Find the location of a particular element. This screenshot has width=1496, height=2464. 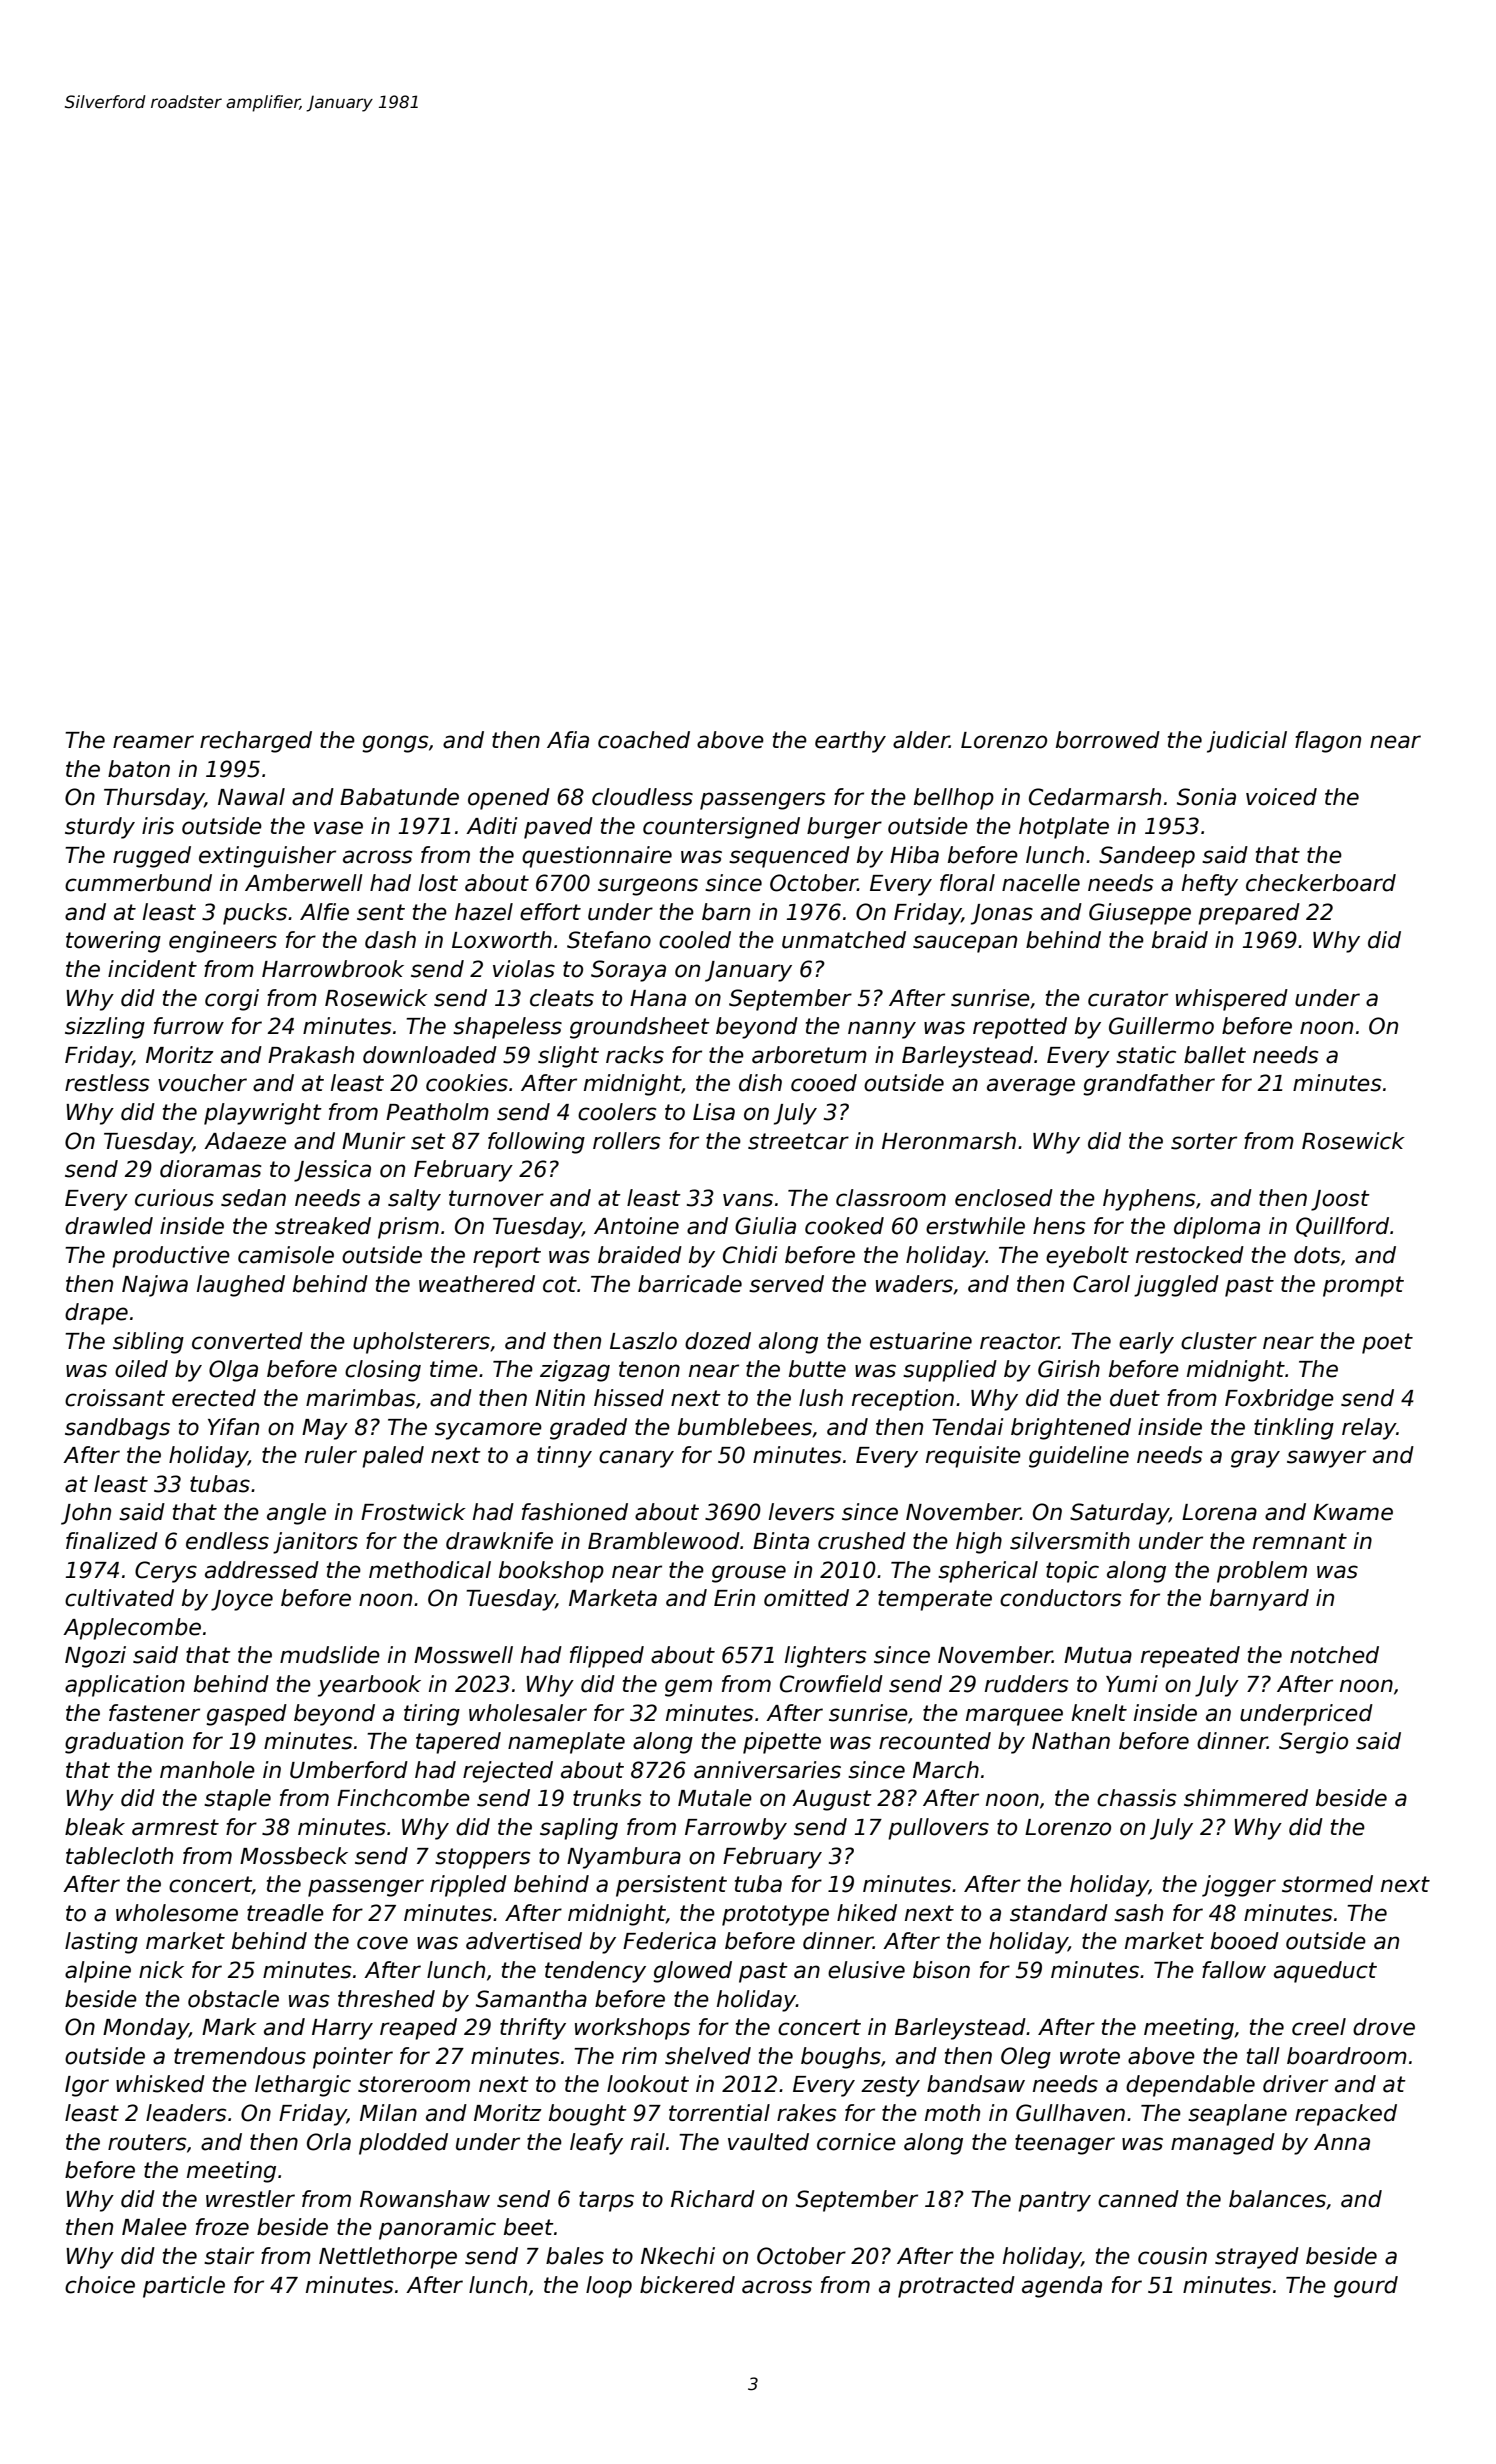

eyebolt is located at coordinates (1087, 1257).
